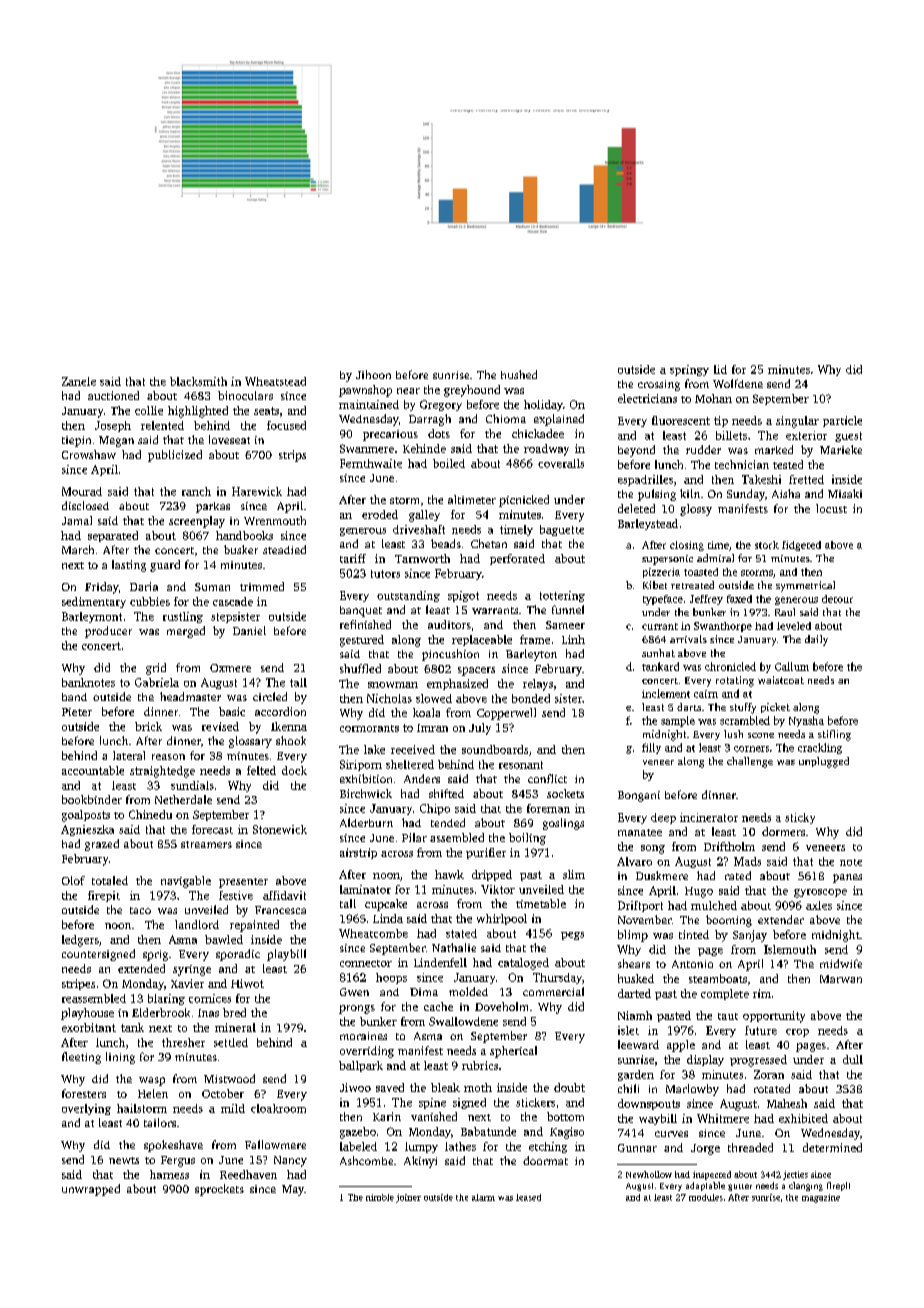 This image has width=924, height=1308. What do you see at coordinates (424, 992) in the image?
I see `Dima` at bounding box center [424, 992].
